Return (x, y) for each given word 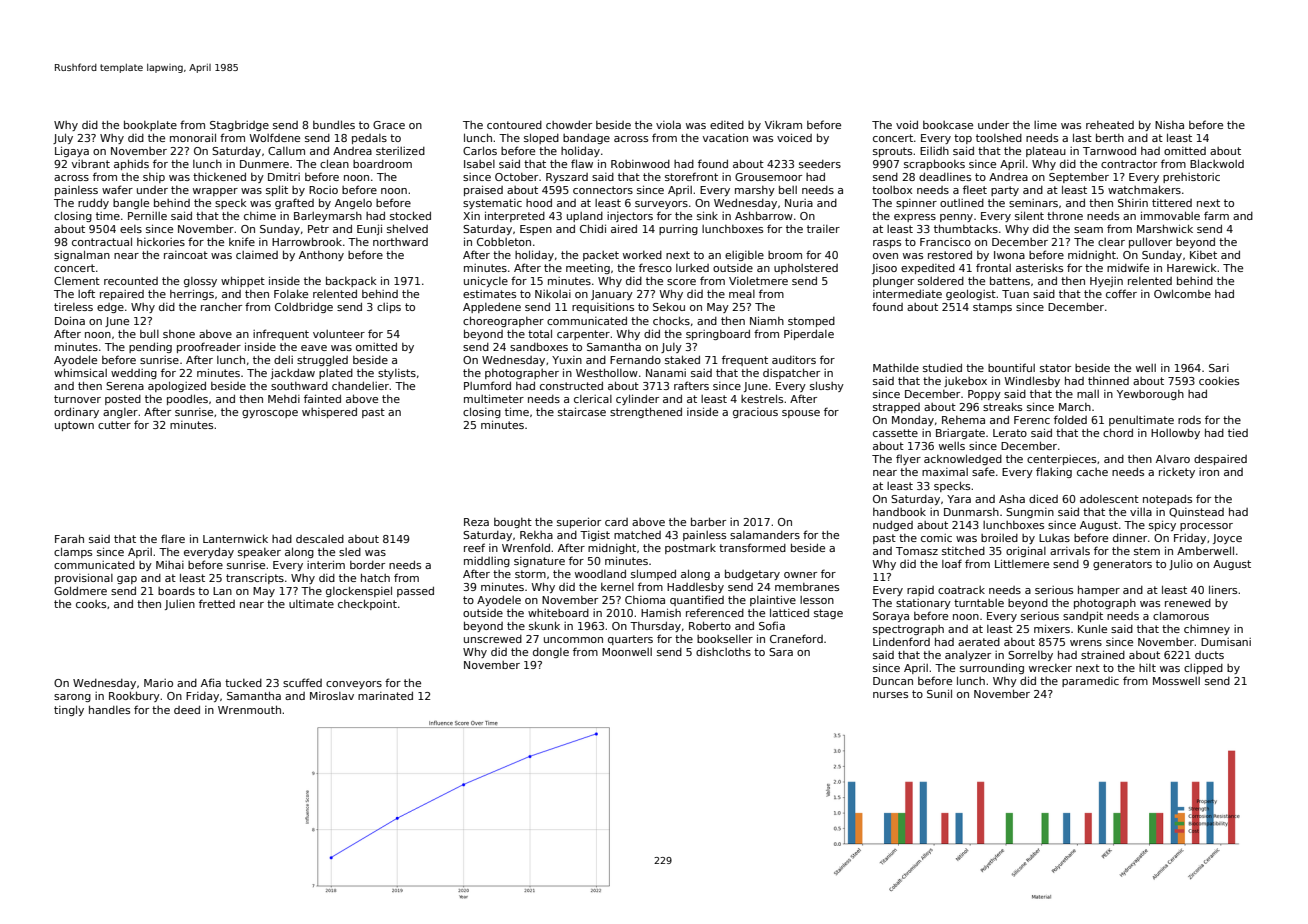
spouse (801, 414)
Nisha (1169, 125)
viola (668, 124)
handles (109, 709)
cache (1092, 472)
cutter (114, 425)
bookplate (150, 125)
